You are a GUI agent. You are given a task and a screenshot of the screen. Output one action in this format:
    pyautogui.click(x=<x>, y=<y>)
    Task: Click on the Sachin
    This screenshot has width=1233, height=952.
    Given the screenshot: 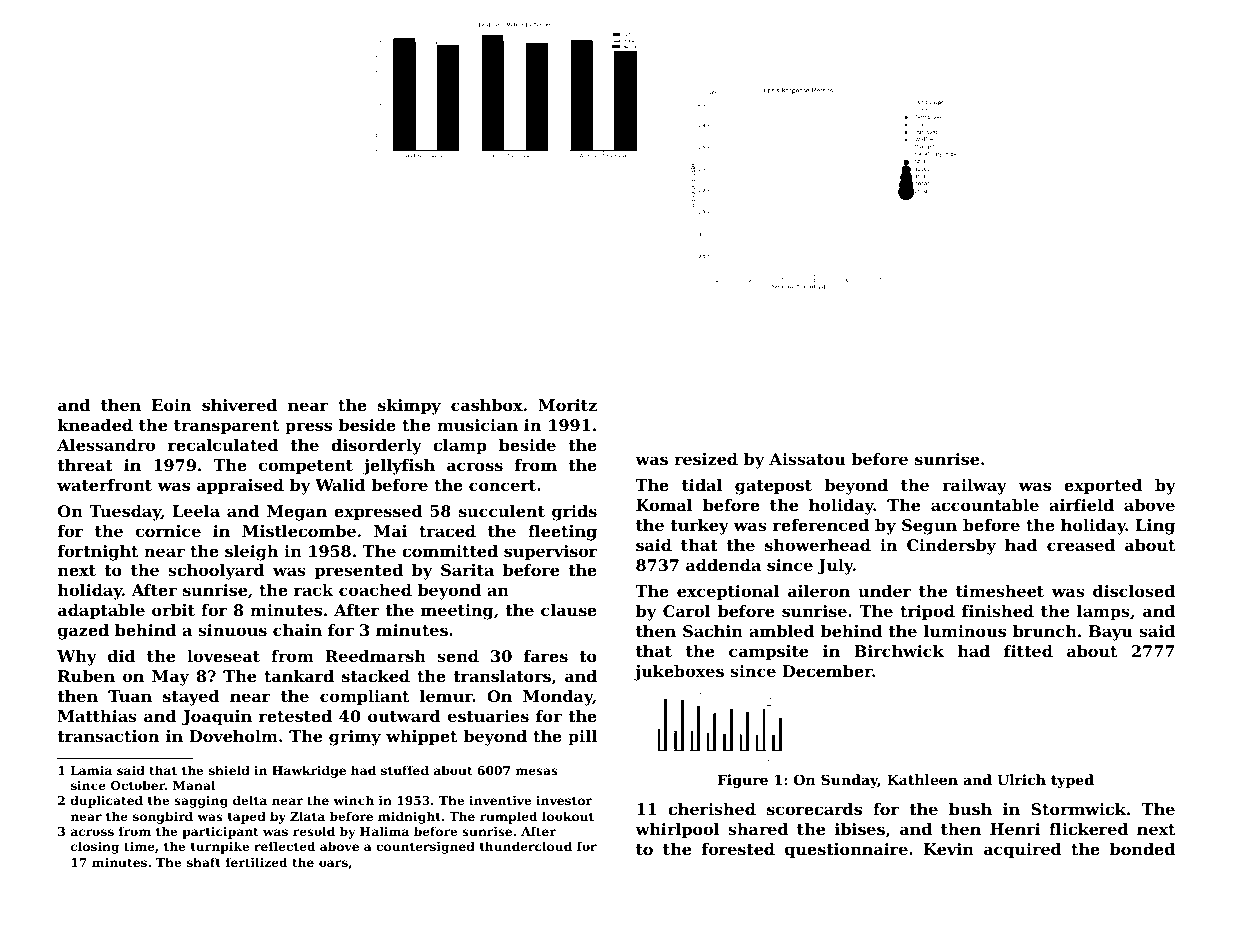 What is the action you would take?
    pyautogui.click(x=713, y=631)
